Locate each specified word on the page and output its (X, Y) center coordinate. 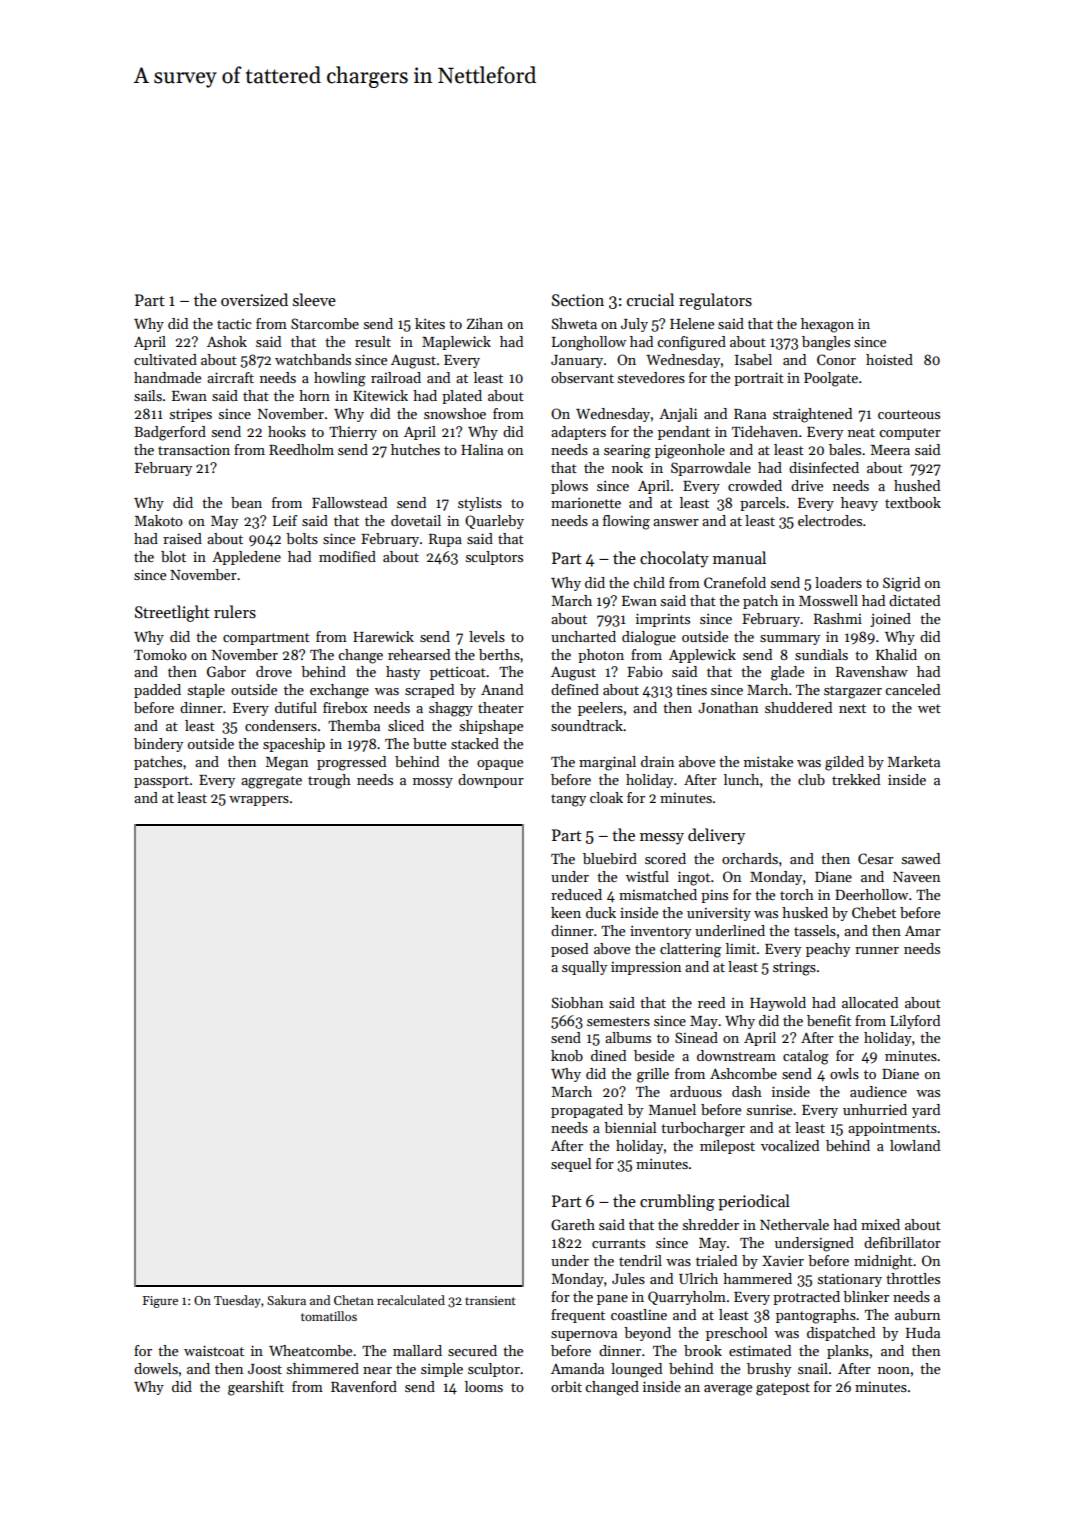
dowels (156, 1368)
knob (567, 1055)
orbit (566, 1386)
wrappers (259, 801)
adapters (578, 433)
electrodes (830, 520)
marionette (586, 503)
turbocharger (703, 1129)
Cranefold (735, 582)
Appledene (246, 558)
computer (910, 434)
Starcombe (325, 323)
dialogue (649, 638)
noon (894, 1370)
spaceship (294, 745)
